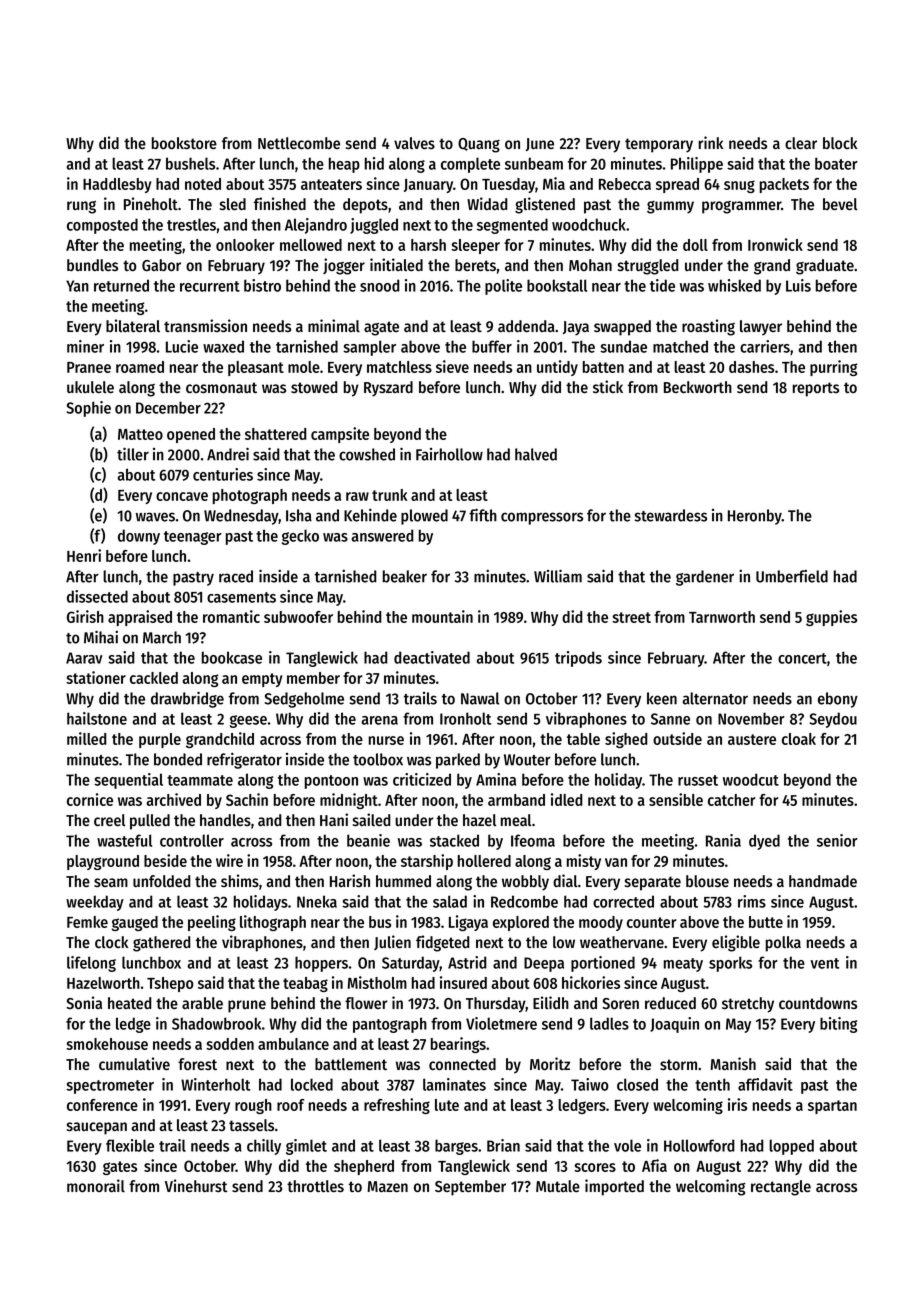  Describe the element at coordinates (456, 1147) in the screenshot. I see `barges` at that location.
